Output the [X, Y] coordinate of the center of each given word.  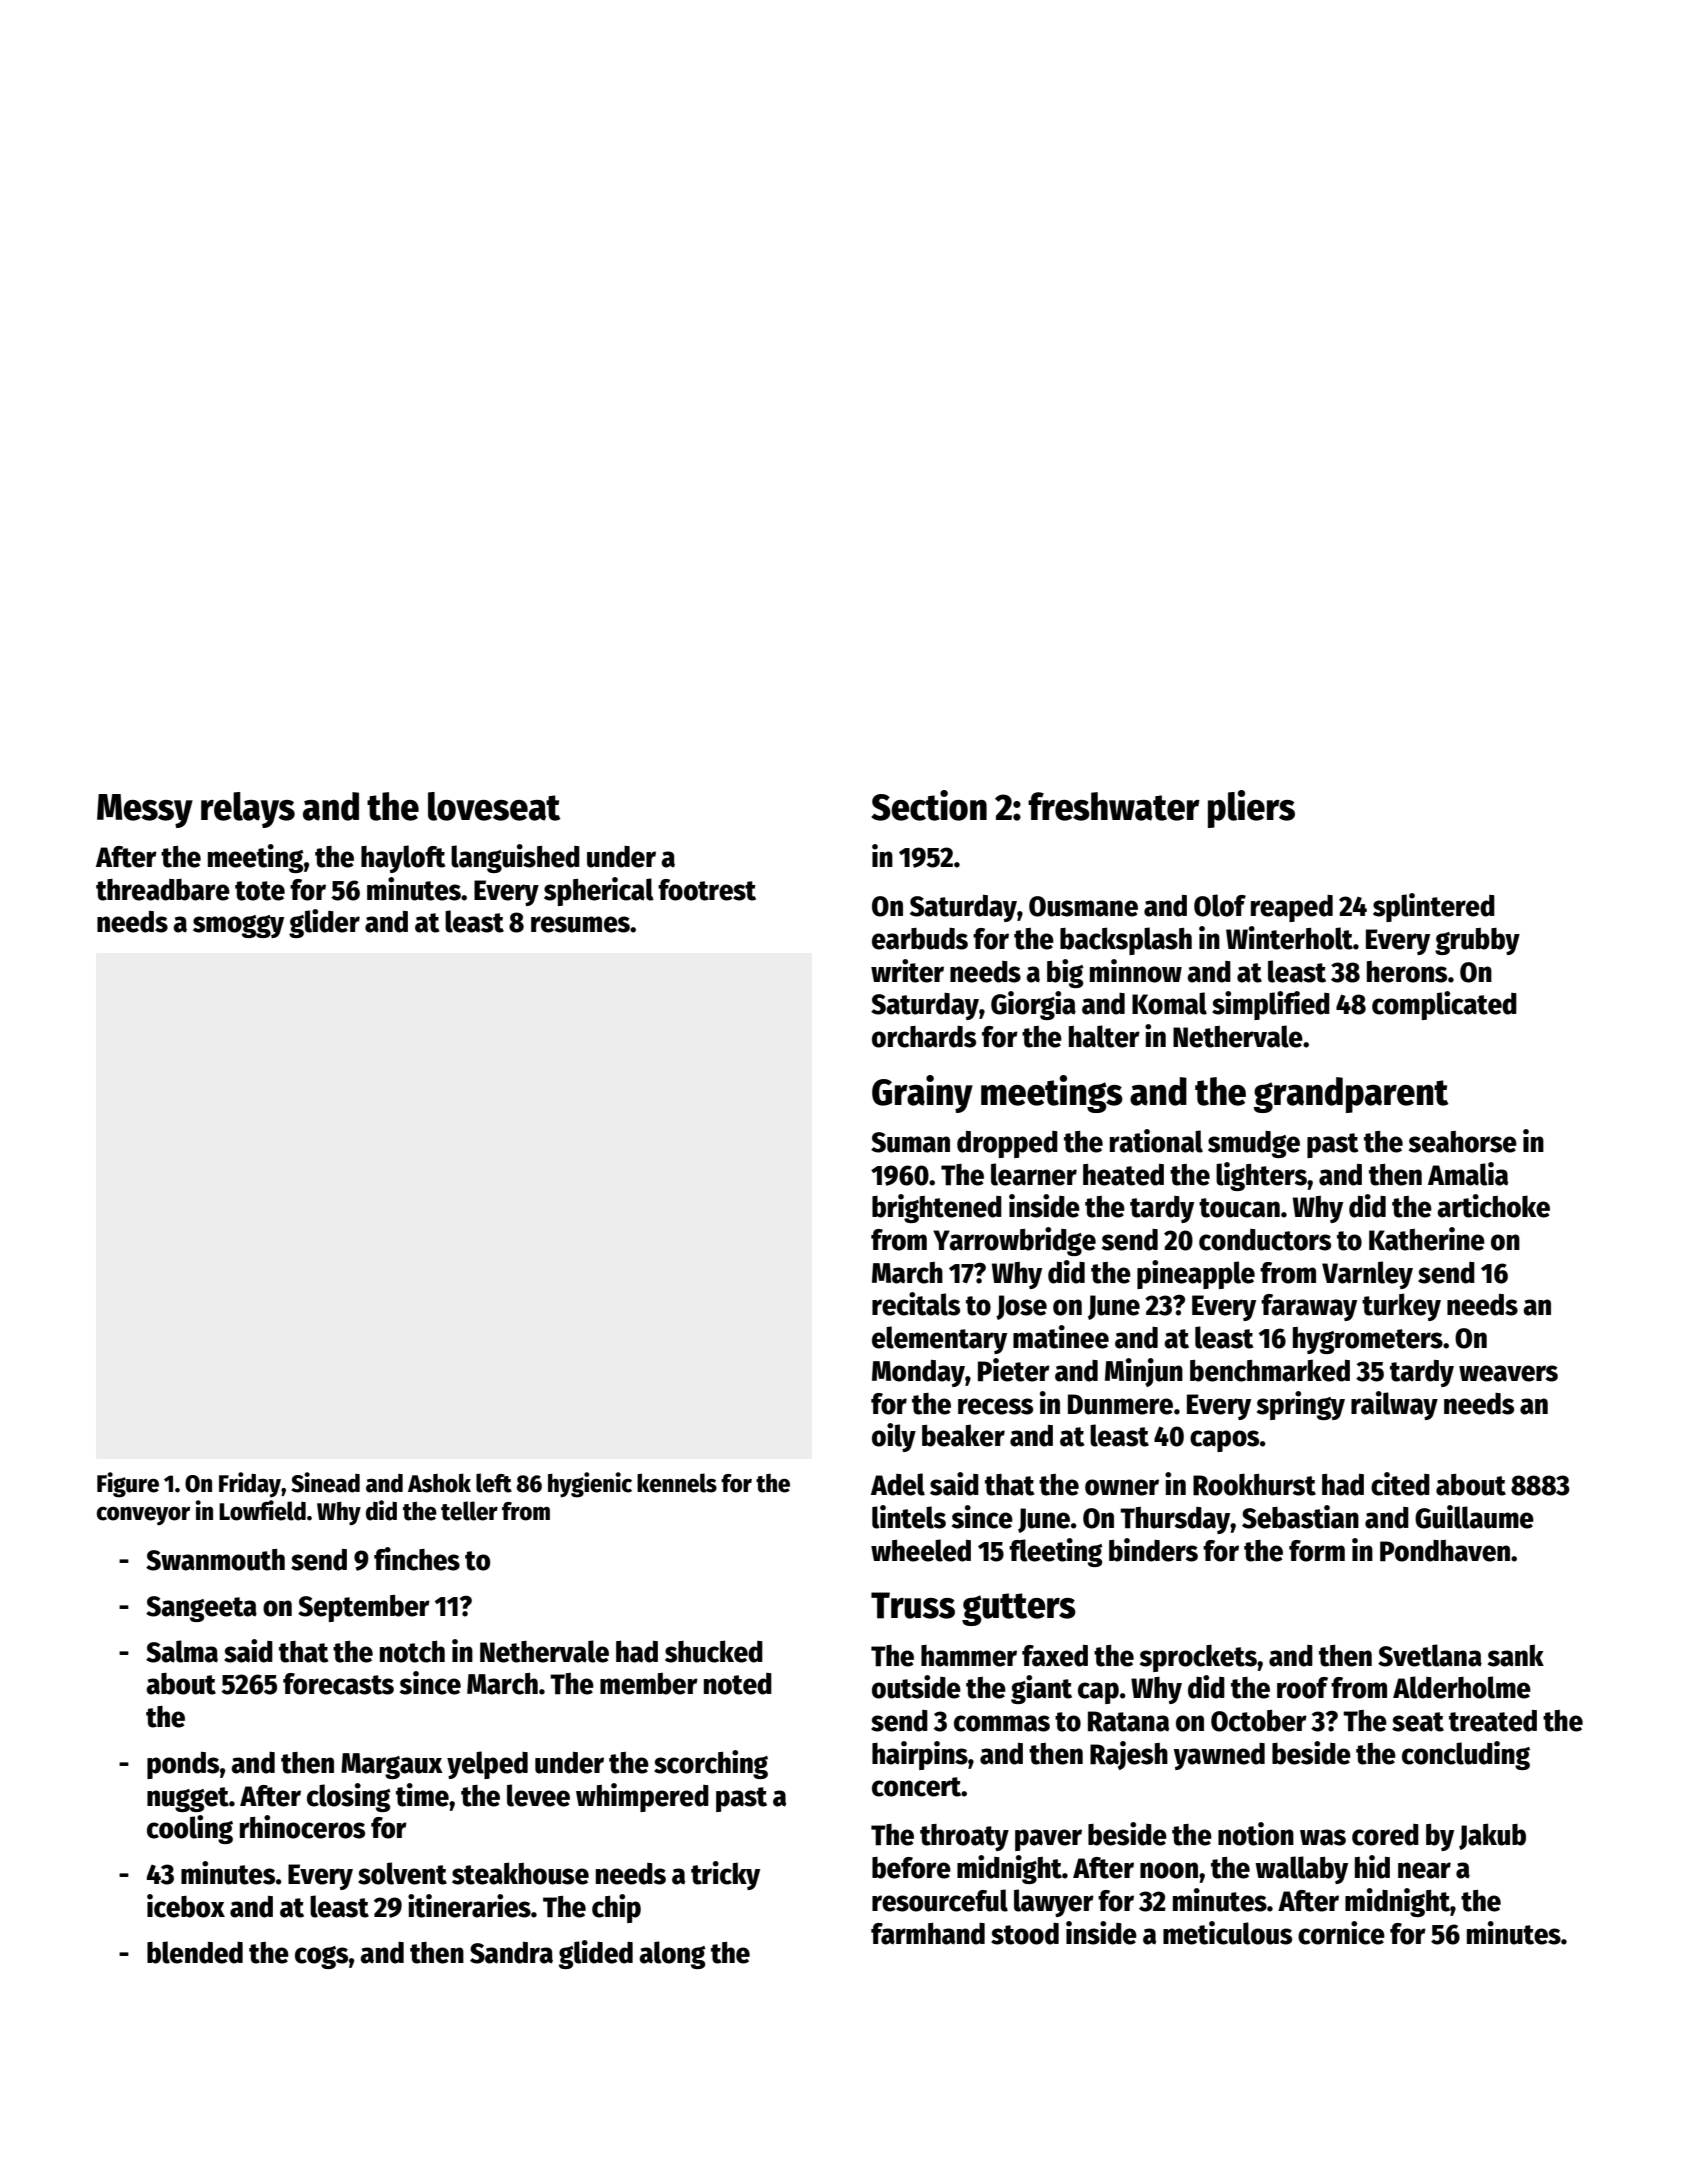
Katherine [1427, 1239]
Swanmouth [215, 1560]
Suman [910, 1142]
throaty [964, 1837]
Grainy [922, 1094]
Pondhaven [1445, 1551]
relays [248, 810]
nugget [188, 1799]
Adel [898, 1484]
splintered [1434, 907]
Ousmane [1083, 906]
